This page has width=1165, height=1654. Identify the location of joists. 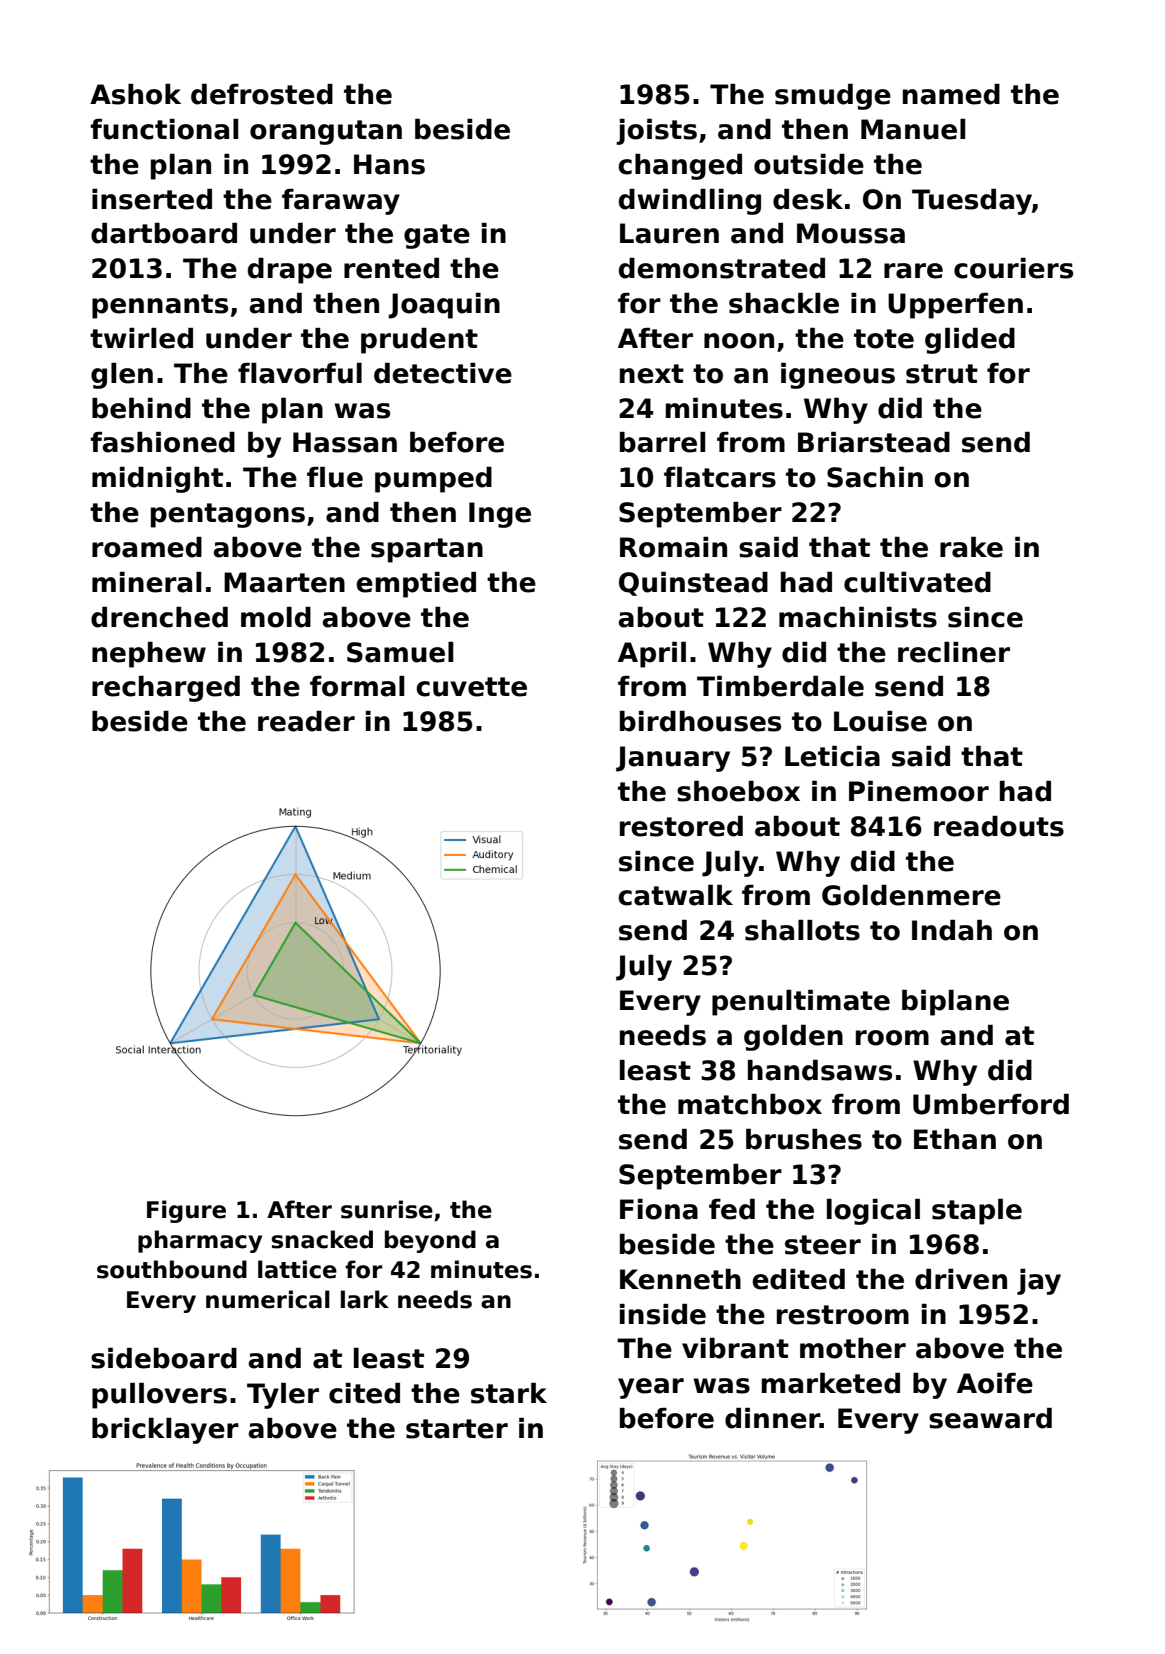
(656, 132).
